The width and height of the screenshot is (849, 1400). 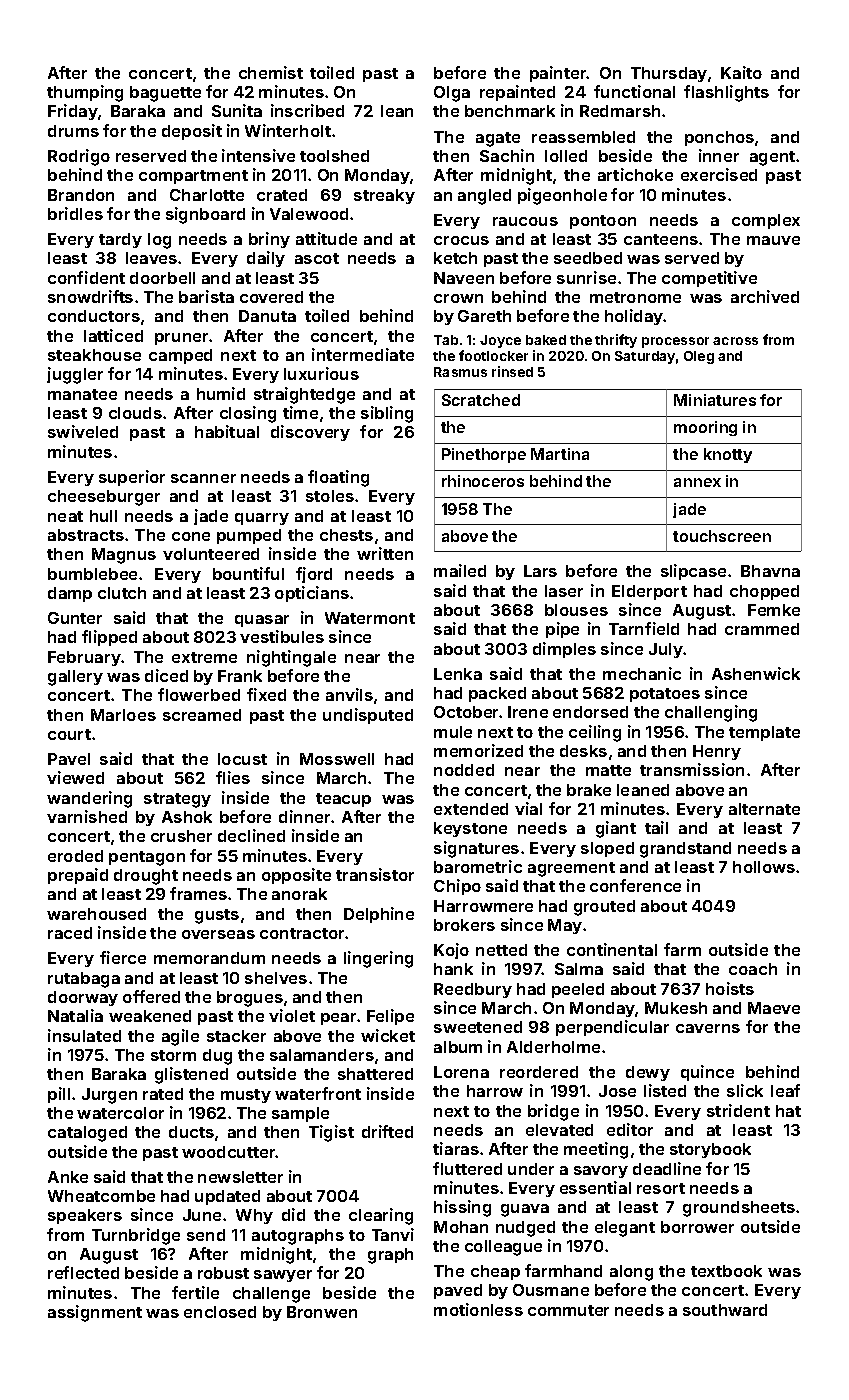 What do you see at coordinates (249, 536) in the screenshot?
I see `pumped` at bounding box center [249, 536].
